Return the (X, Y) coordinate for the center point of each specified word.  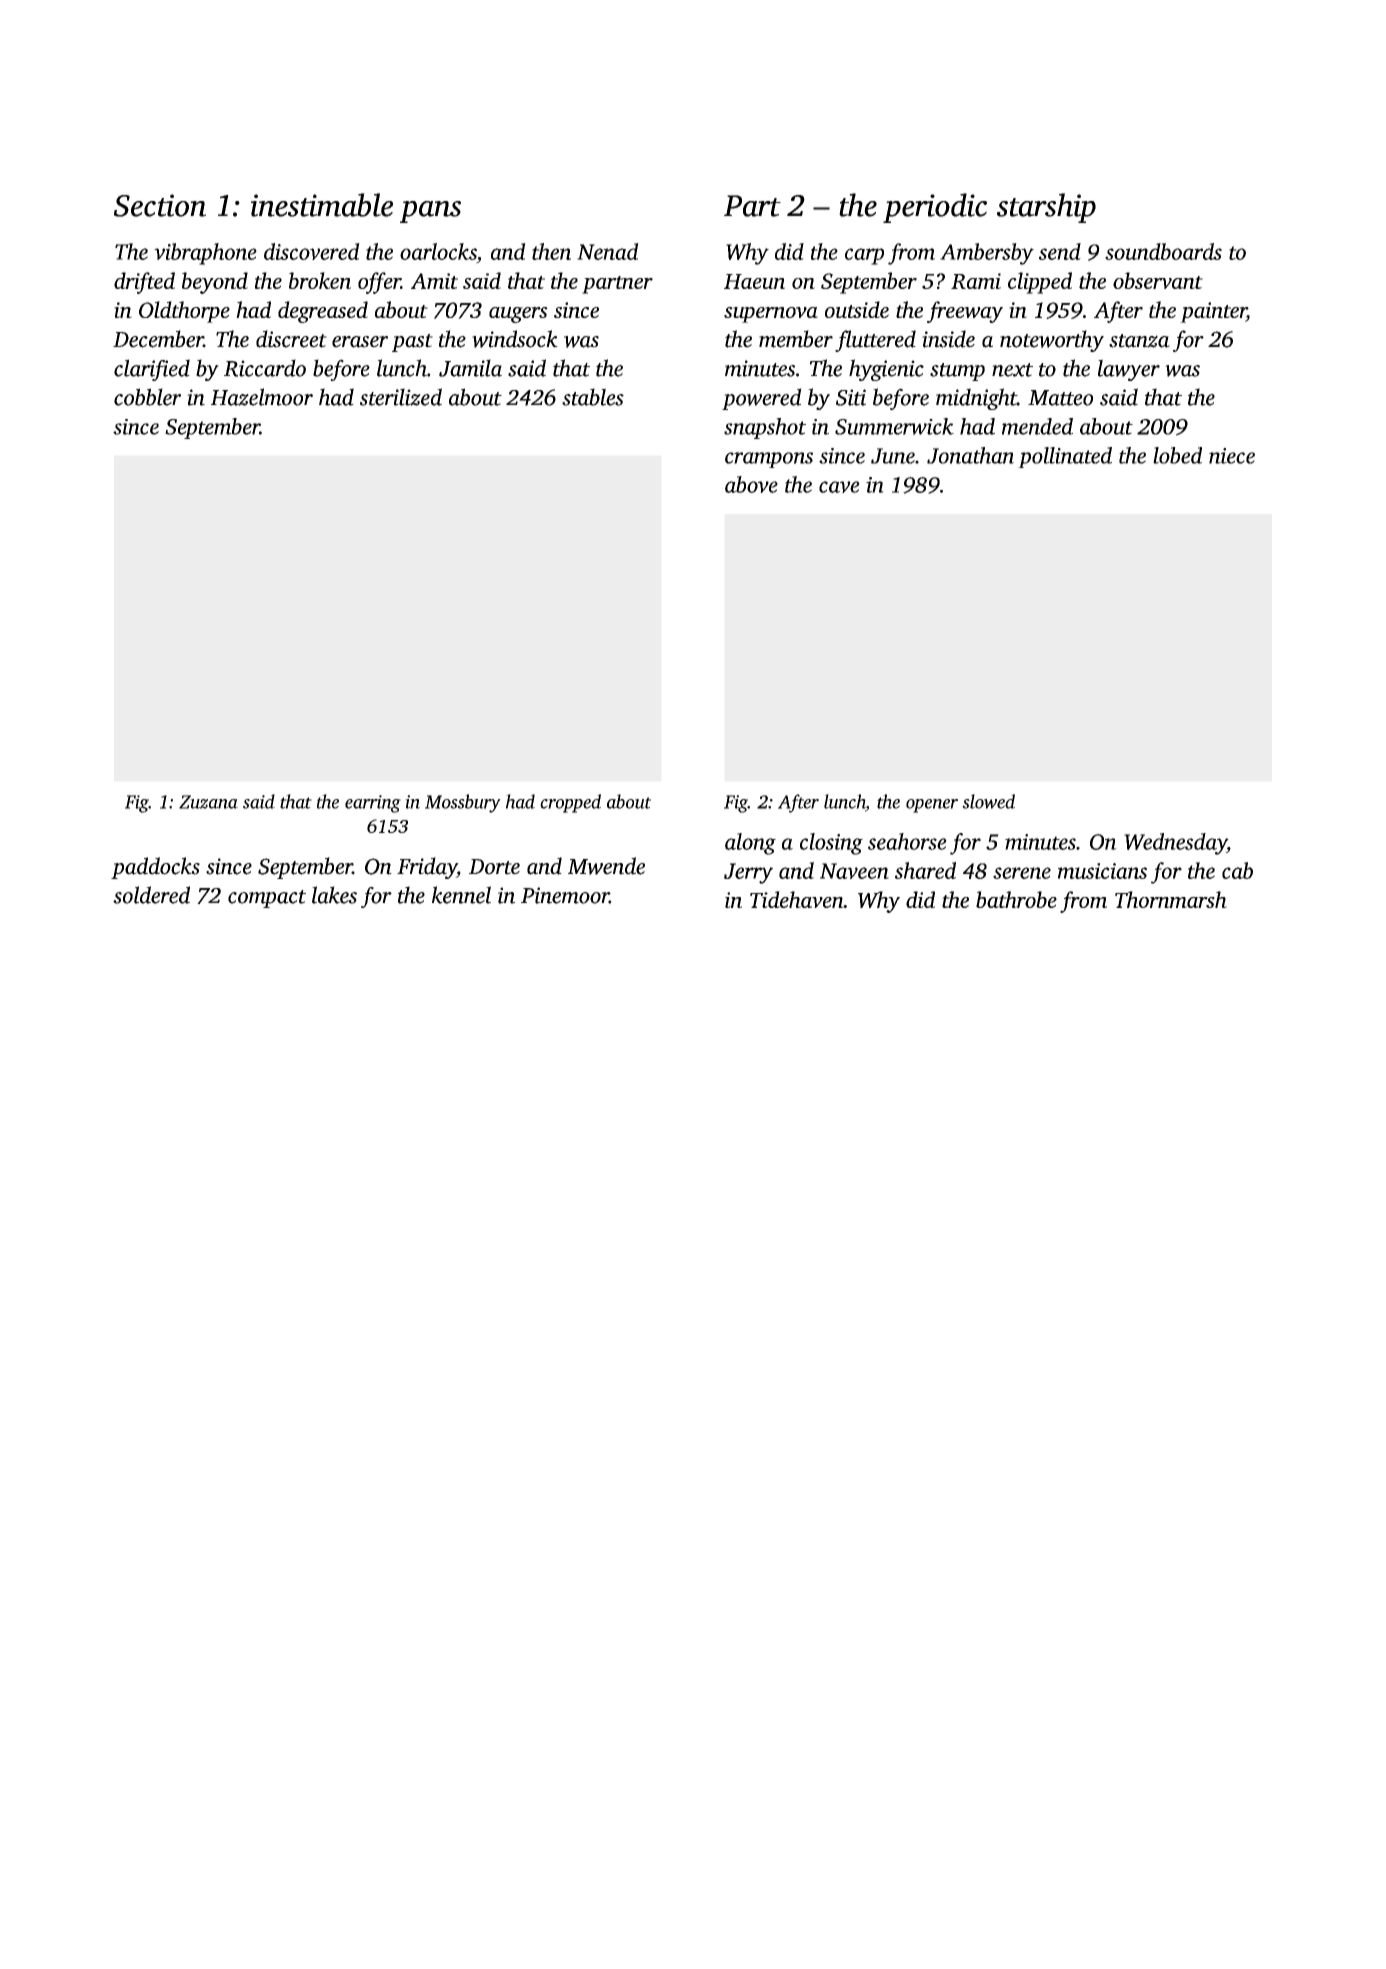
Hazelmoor (262, 397)
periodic (935, 208)
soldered (151, 895)
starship (1046, 208)
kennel (461, 895)
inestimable (322, 205)
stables (593, 397)
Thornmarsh (1171, 899)
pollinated (1065, 457)
